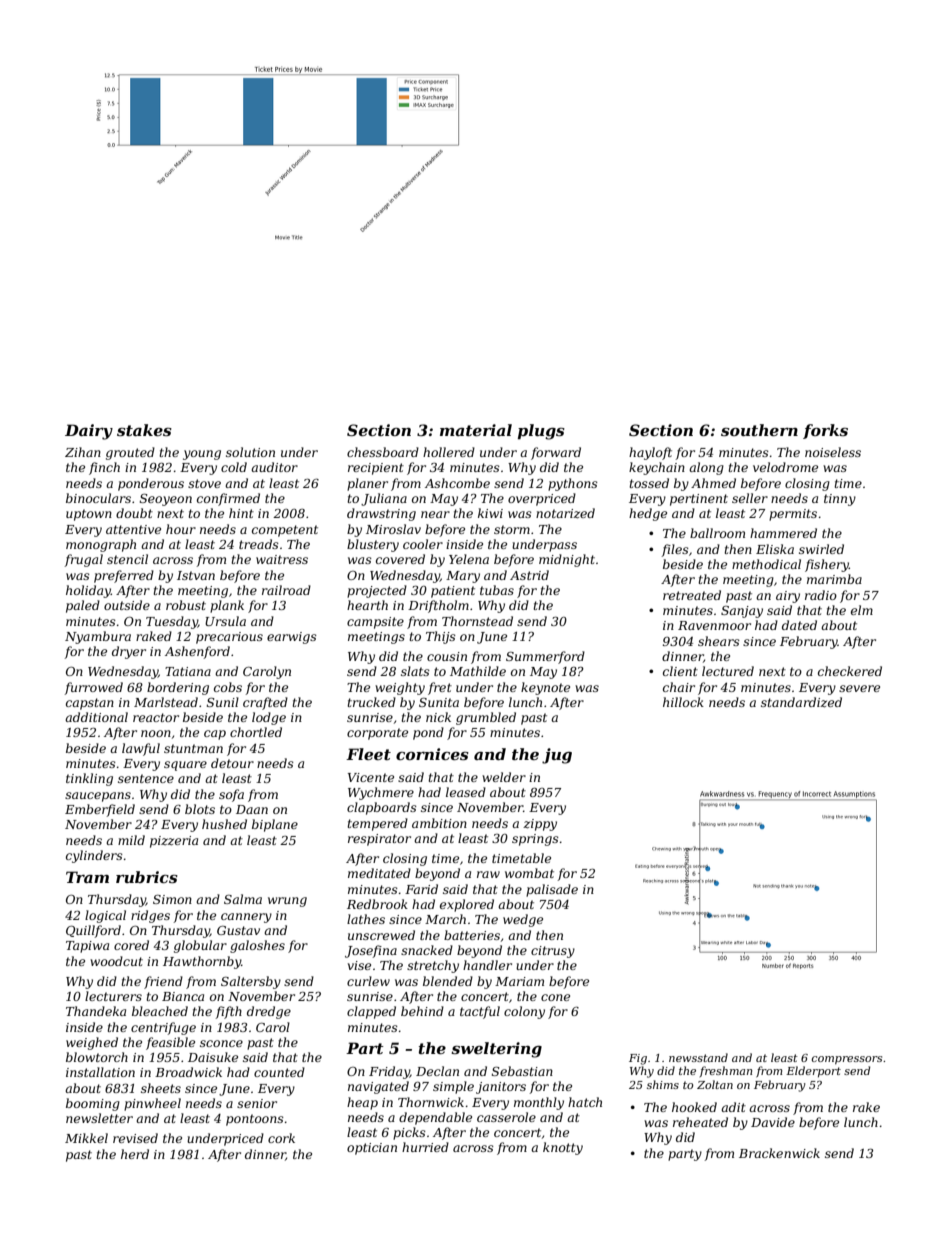 Image resolution: width=952 pixels, height=1233 pixels. I want to click on palisade, so click(552, 890).
